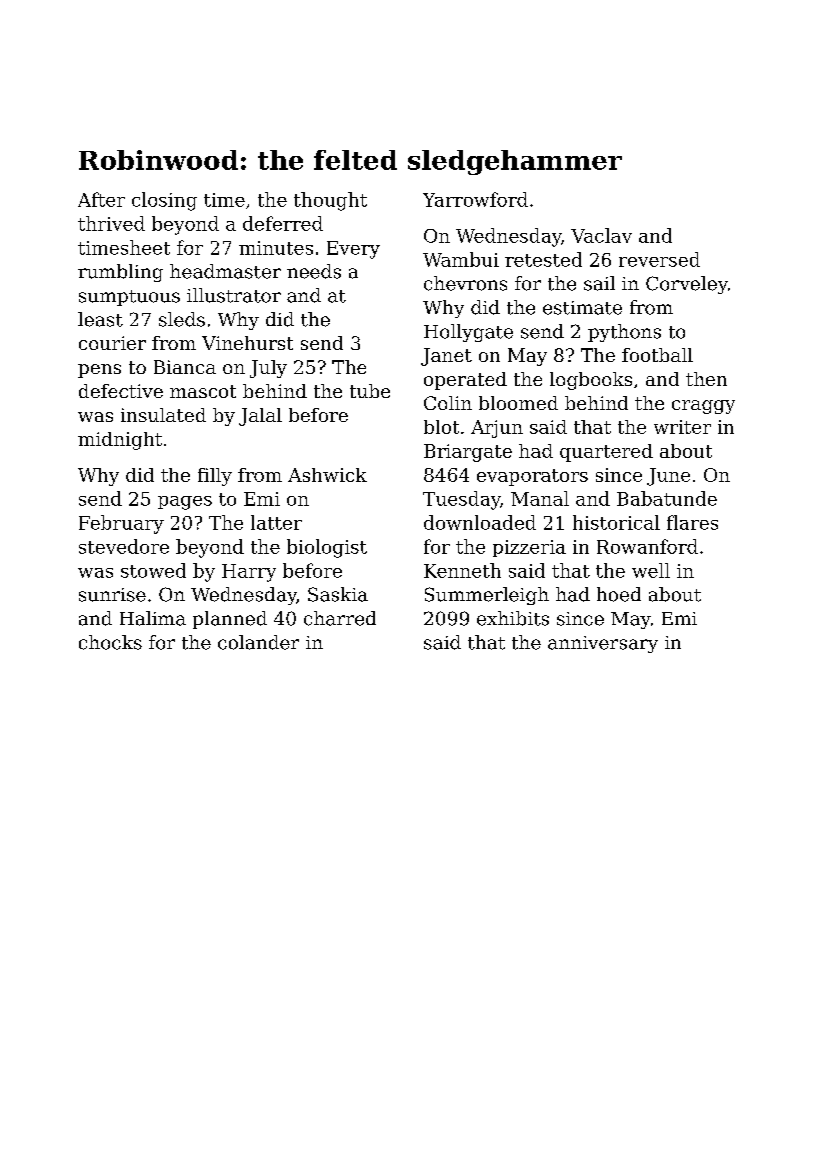 The image size is (819, 1162). What do you see at coordinates (465, 283) in the image?
I see `chevrons` at bounding box center [465, 283].
